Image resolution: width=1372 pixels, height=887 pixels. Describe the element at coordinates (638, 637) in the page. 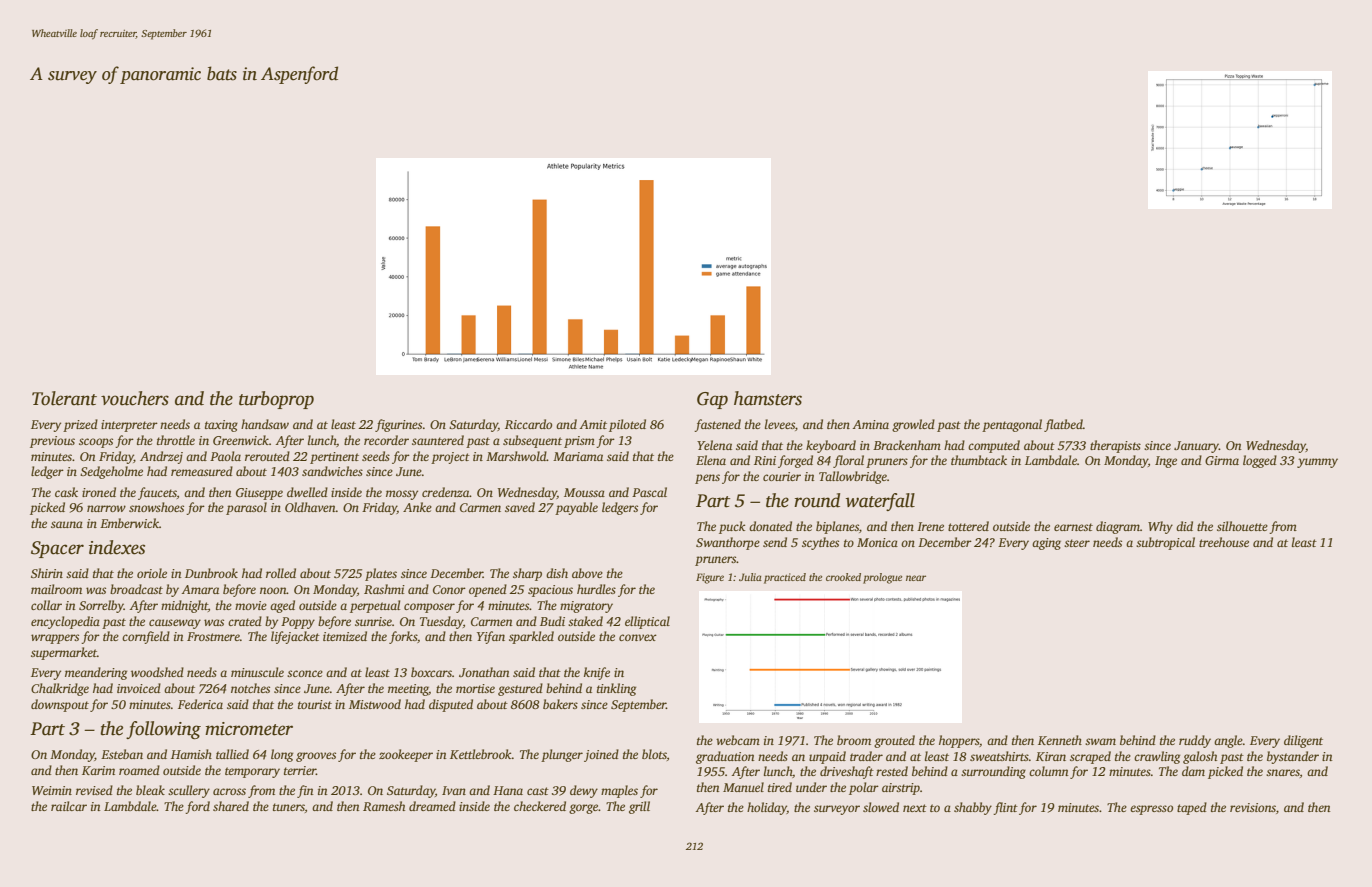

I see `convex` at that location.
